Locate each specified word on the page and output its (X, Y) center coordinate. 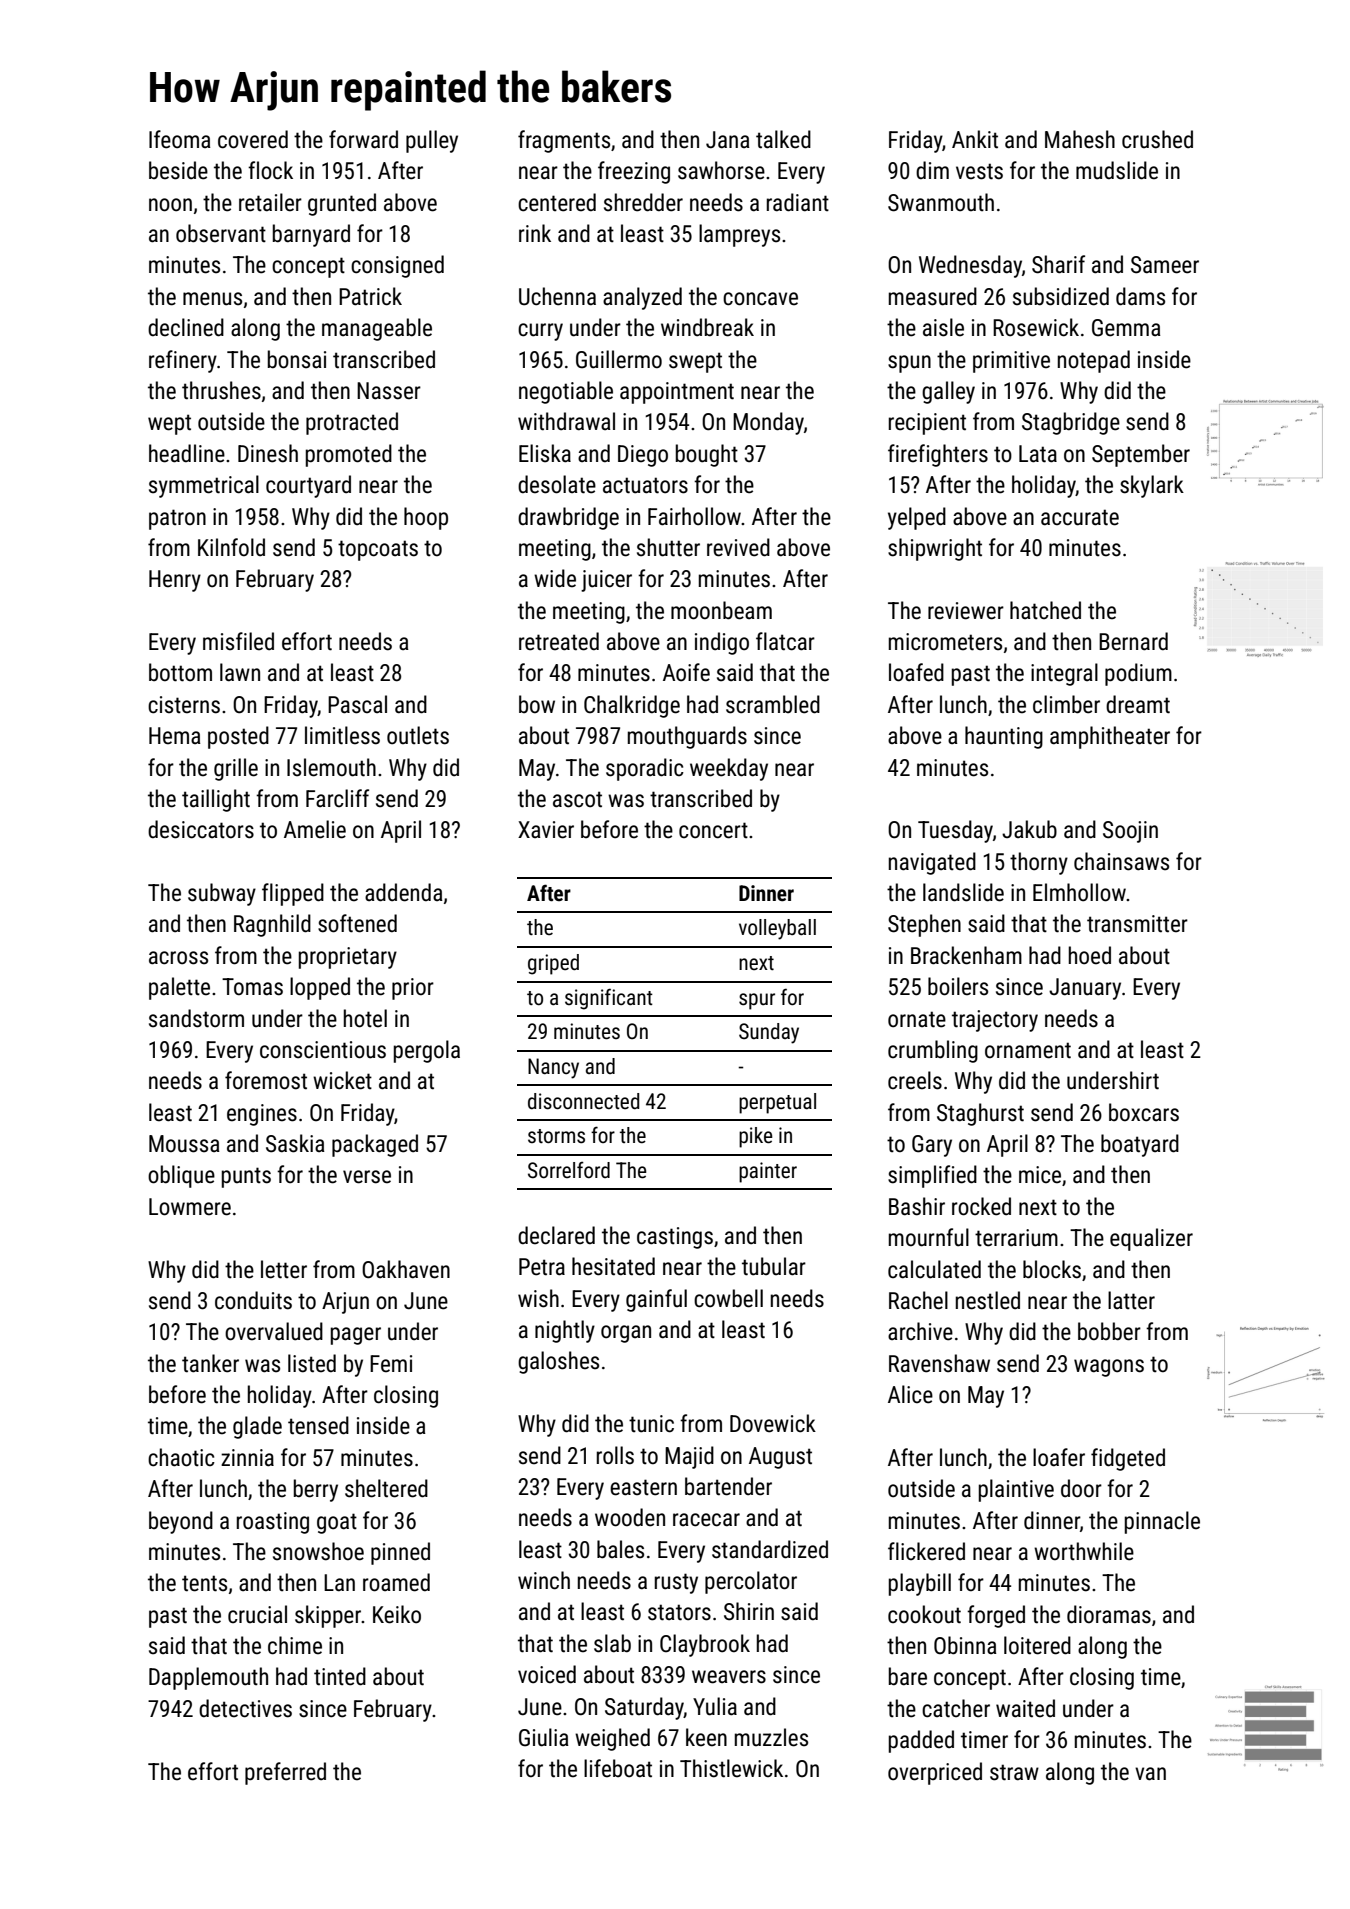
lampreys (739, 235)
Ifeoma (180, 139)
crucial (257, 1614)
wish (538, 1298)
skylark (1152, 486)
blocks (1052, 1269)
